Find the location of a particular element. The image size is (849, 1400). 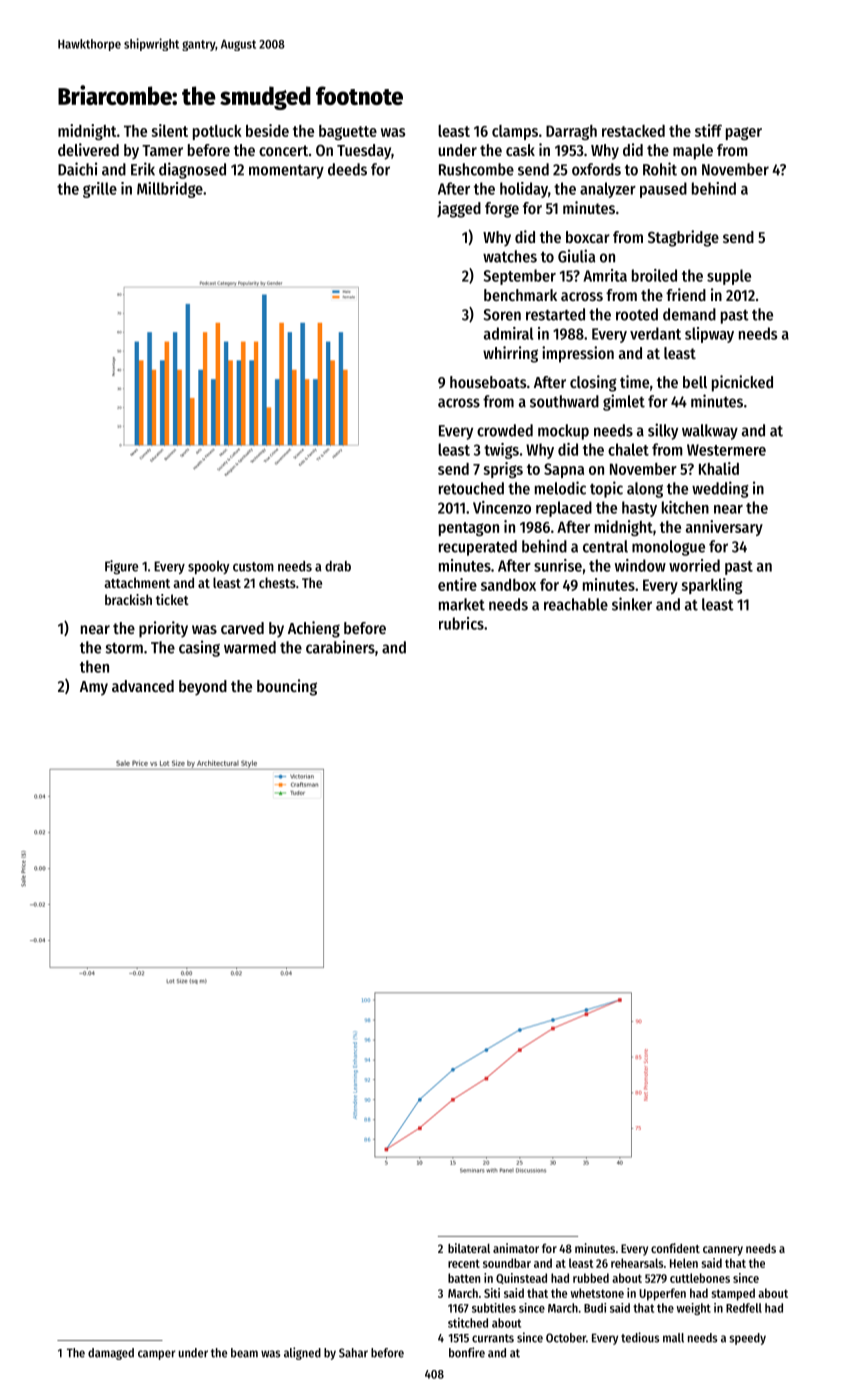

speedy is located at coordinates (747, 1339).
